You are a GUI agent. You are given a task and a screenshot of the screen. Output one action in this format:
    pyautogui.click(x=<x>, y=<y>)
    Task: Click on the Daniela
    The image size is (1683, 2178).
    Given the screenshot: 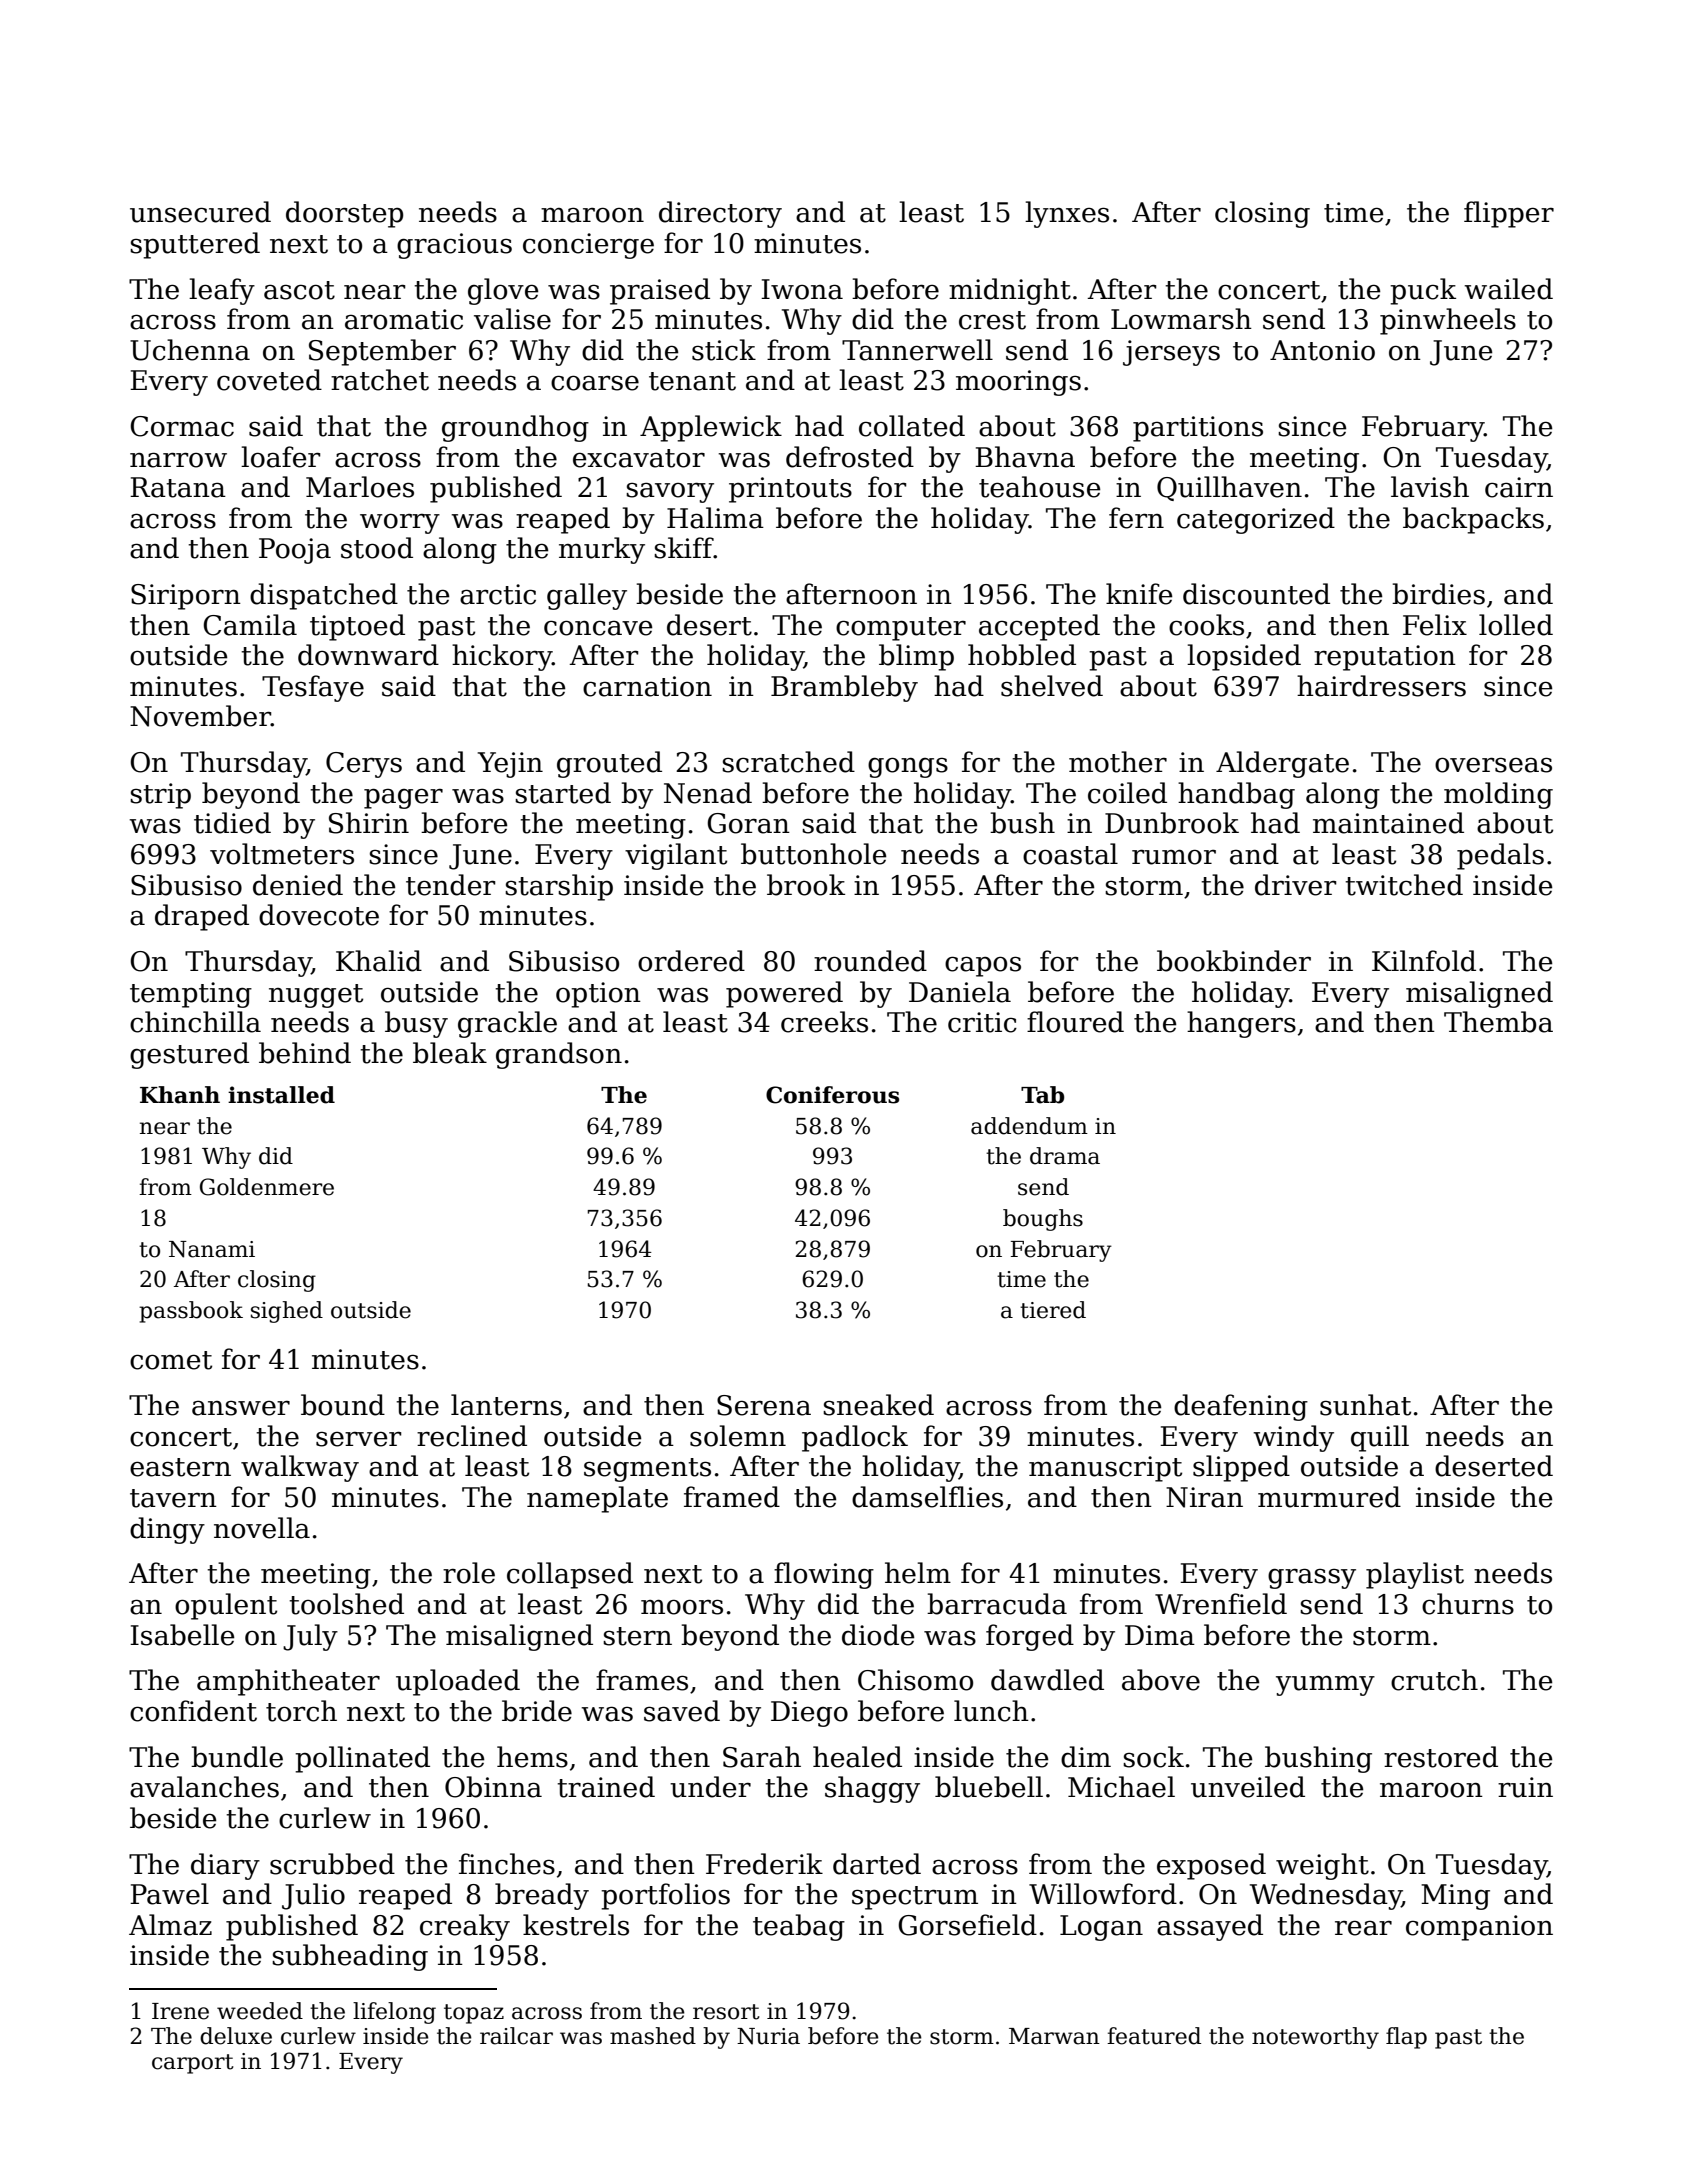 What is the action you would take?
    pyautogui.click(x=960, y=992)
